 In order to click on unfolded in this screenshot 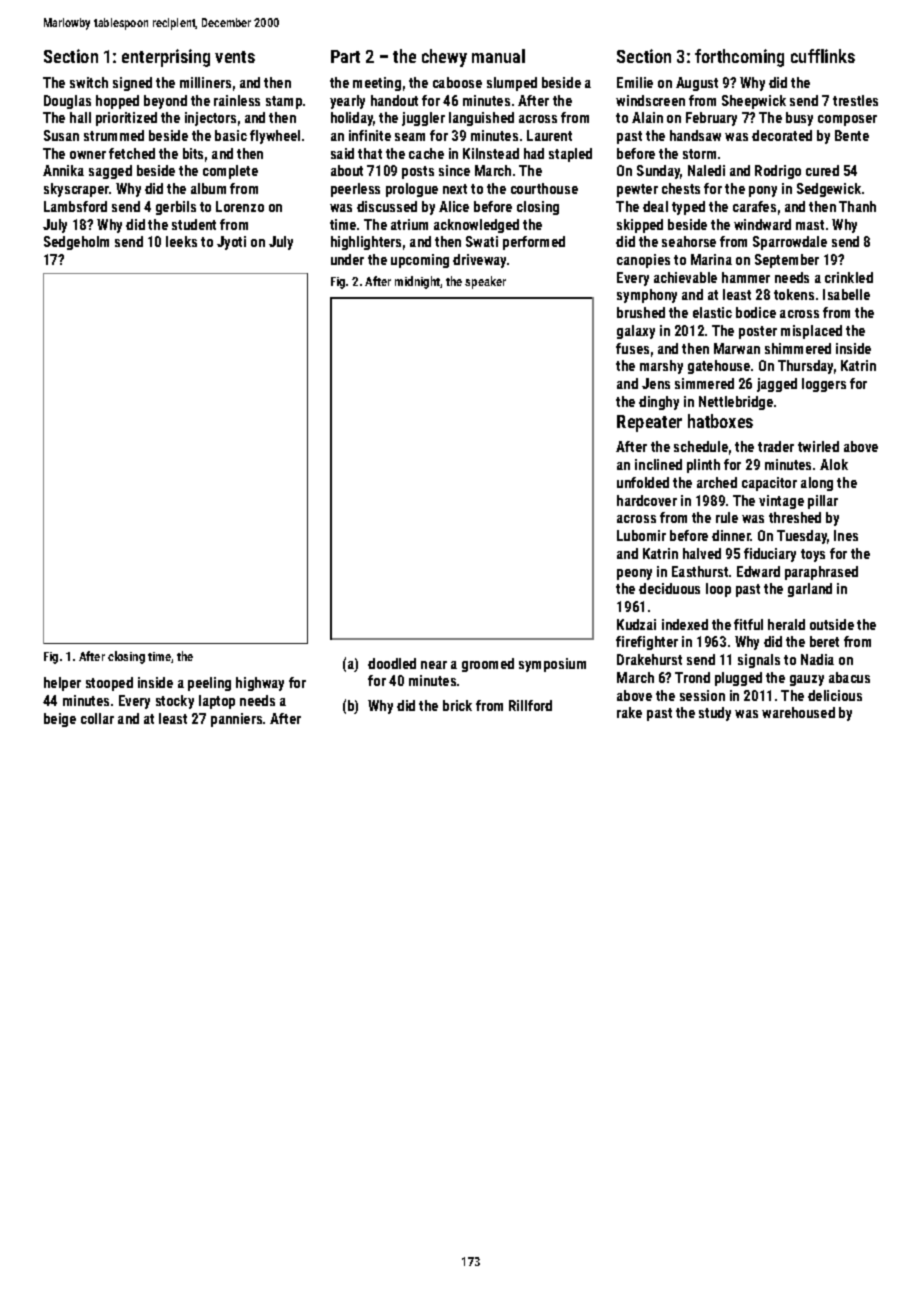, I will do `click(643, 482)`.
